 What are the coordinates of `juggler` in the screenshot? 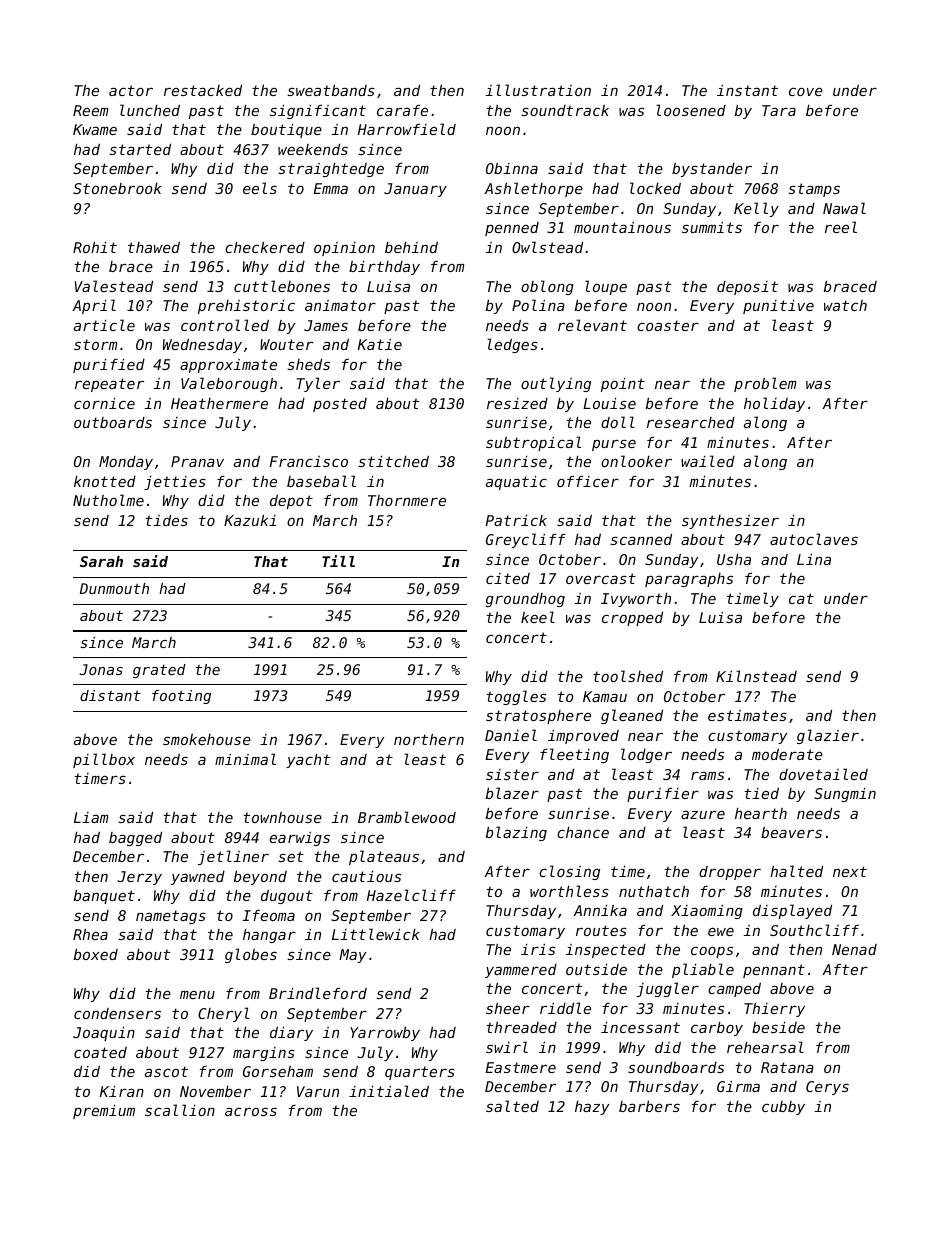 It's located at (667, 989).
